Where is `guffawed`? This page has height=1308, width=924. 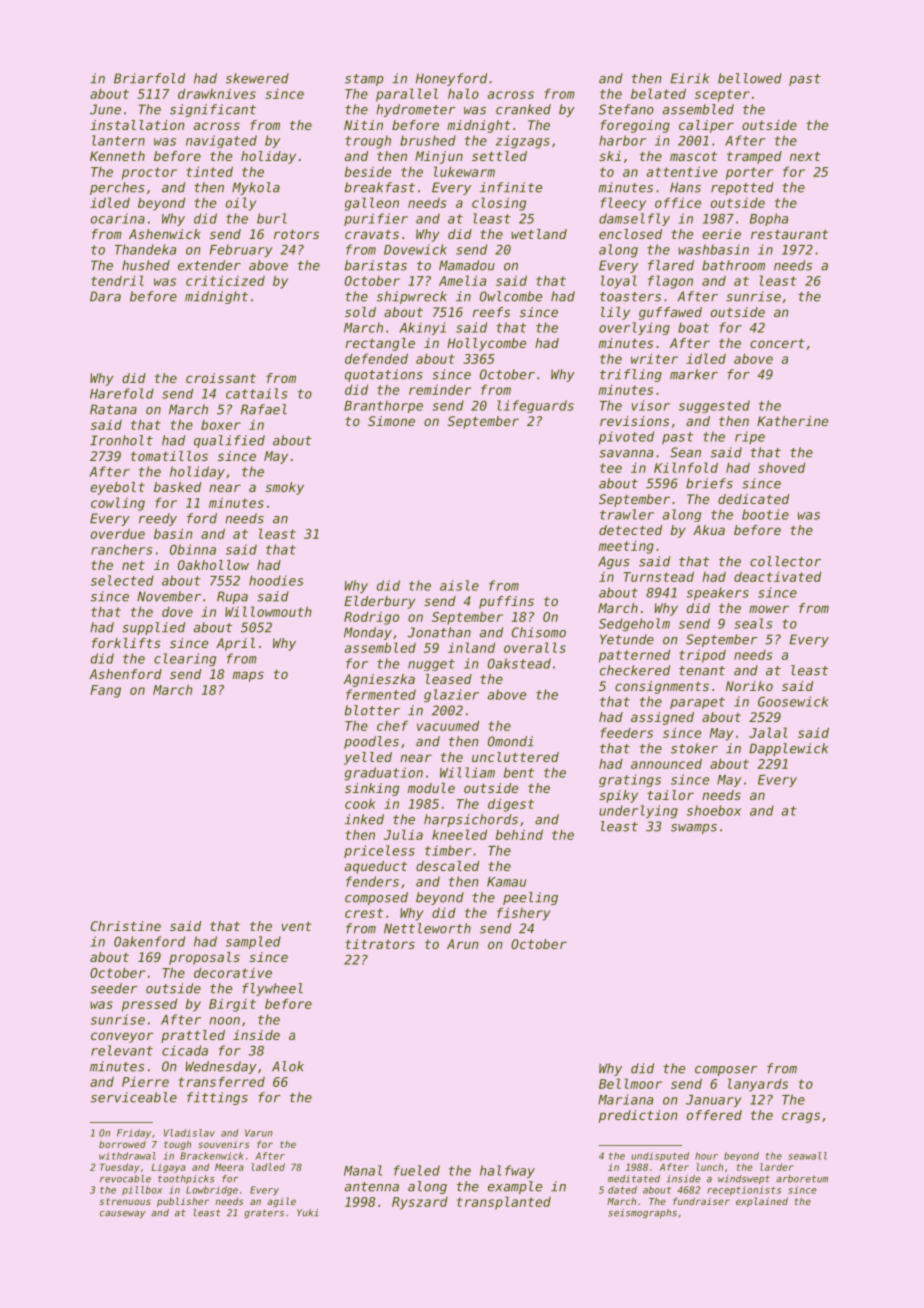
guffawed is located at coordinates (670, 313).
